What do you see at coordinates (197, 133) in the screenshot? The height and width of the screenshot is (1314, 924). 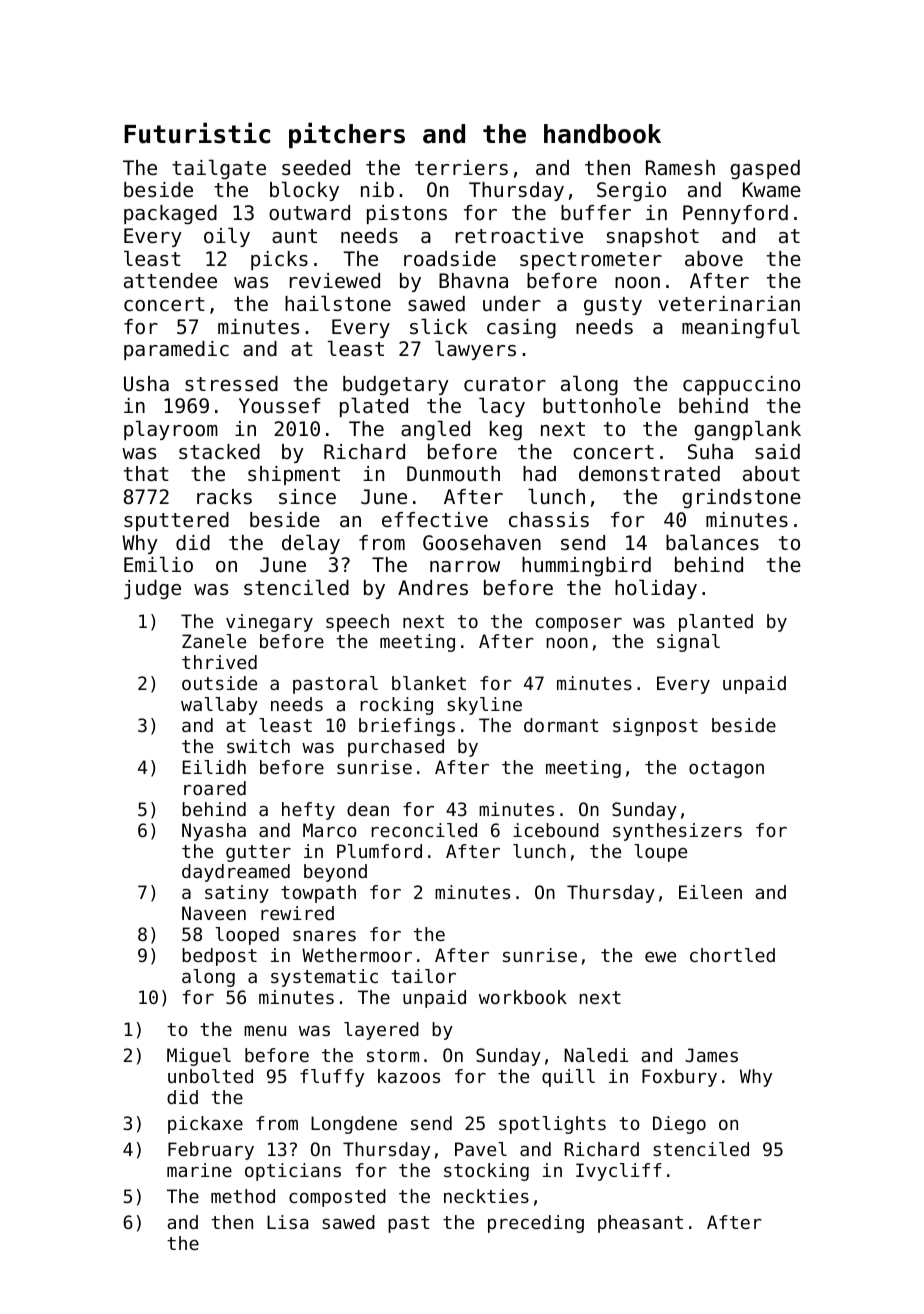 I see `Futuristic` at bounding box center [197, 133].
